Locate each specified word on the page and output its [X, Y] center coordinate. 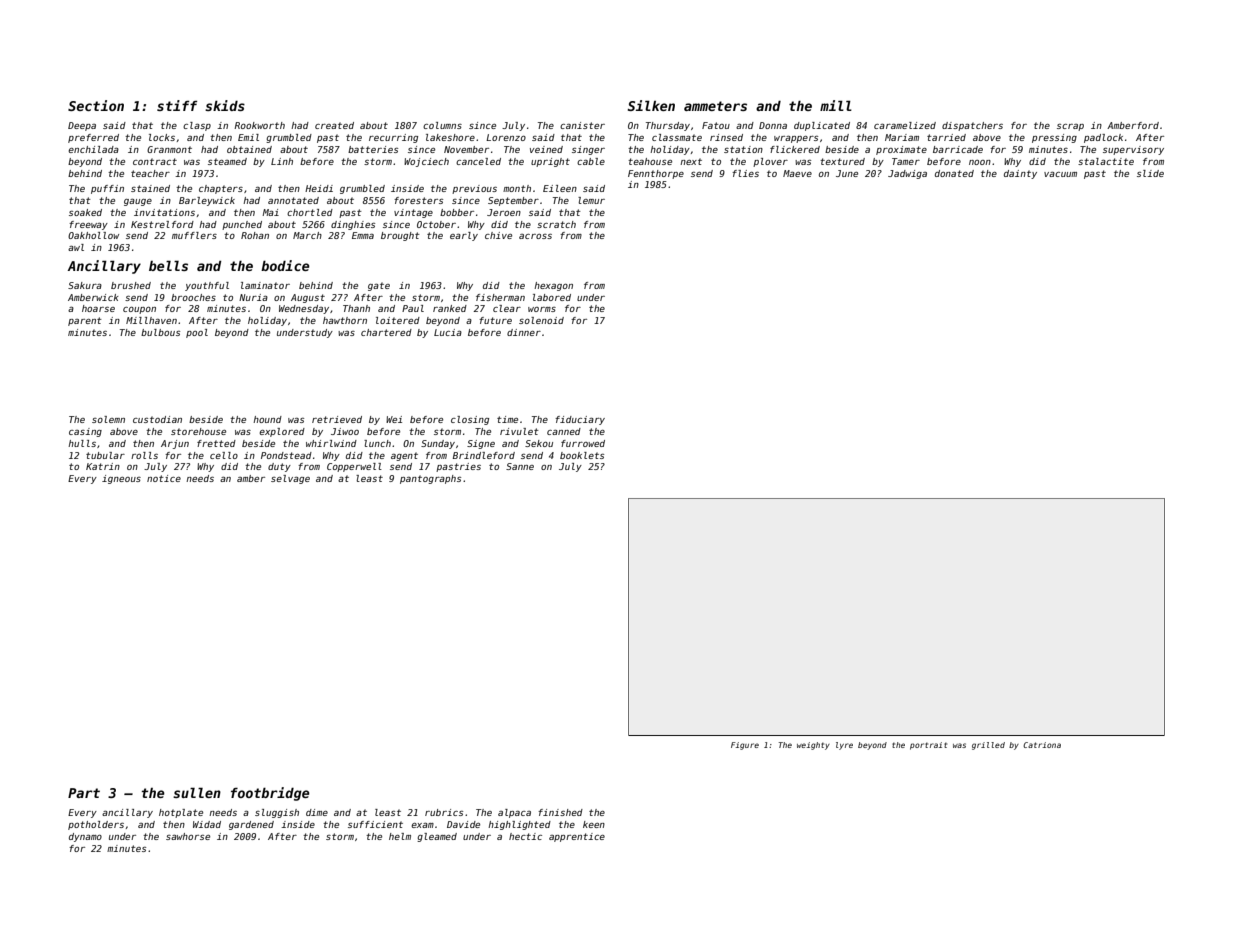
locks [162, 137]
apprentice [577, 837]
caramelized [905, 125]
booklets [582, 455]
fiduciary [580, 420]
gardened [251, 825]
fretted [216, 443]
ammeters [715, 106]
